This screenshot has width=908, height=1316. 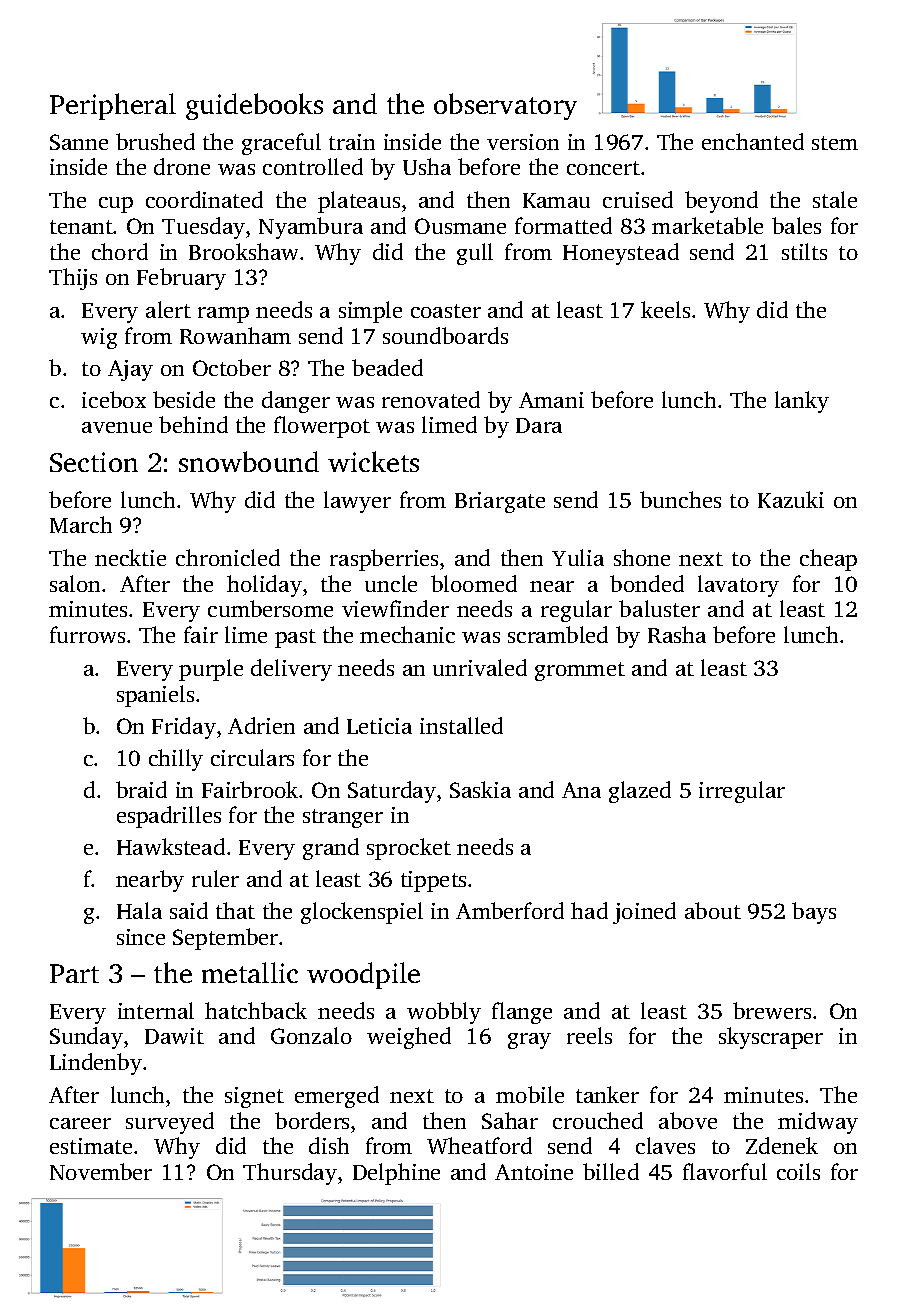 I want to click on Amani, so click(x=551, y=400).
